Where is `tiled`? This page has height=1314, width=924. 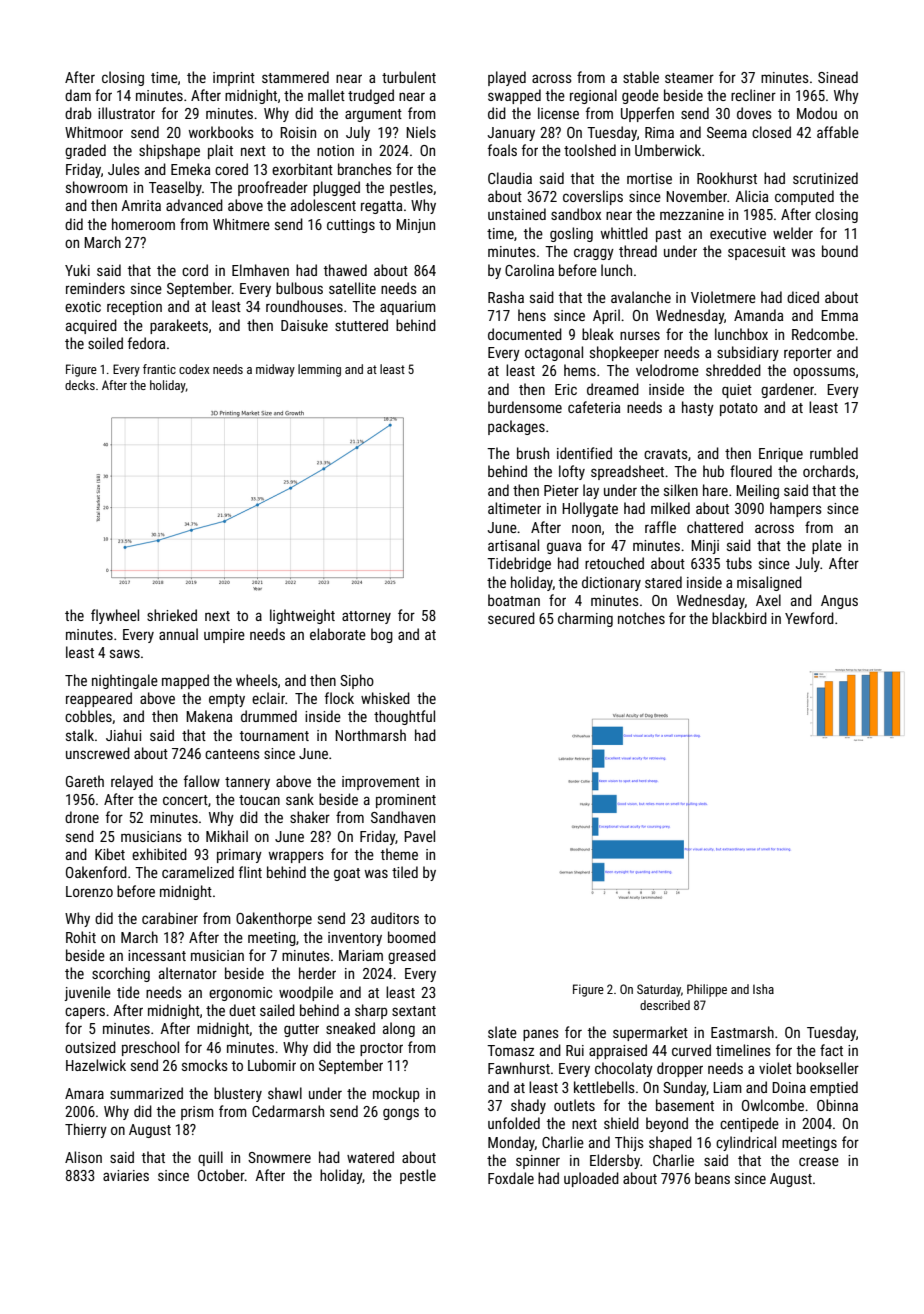 tiled is located at coordinates (405, 872).
